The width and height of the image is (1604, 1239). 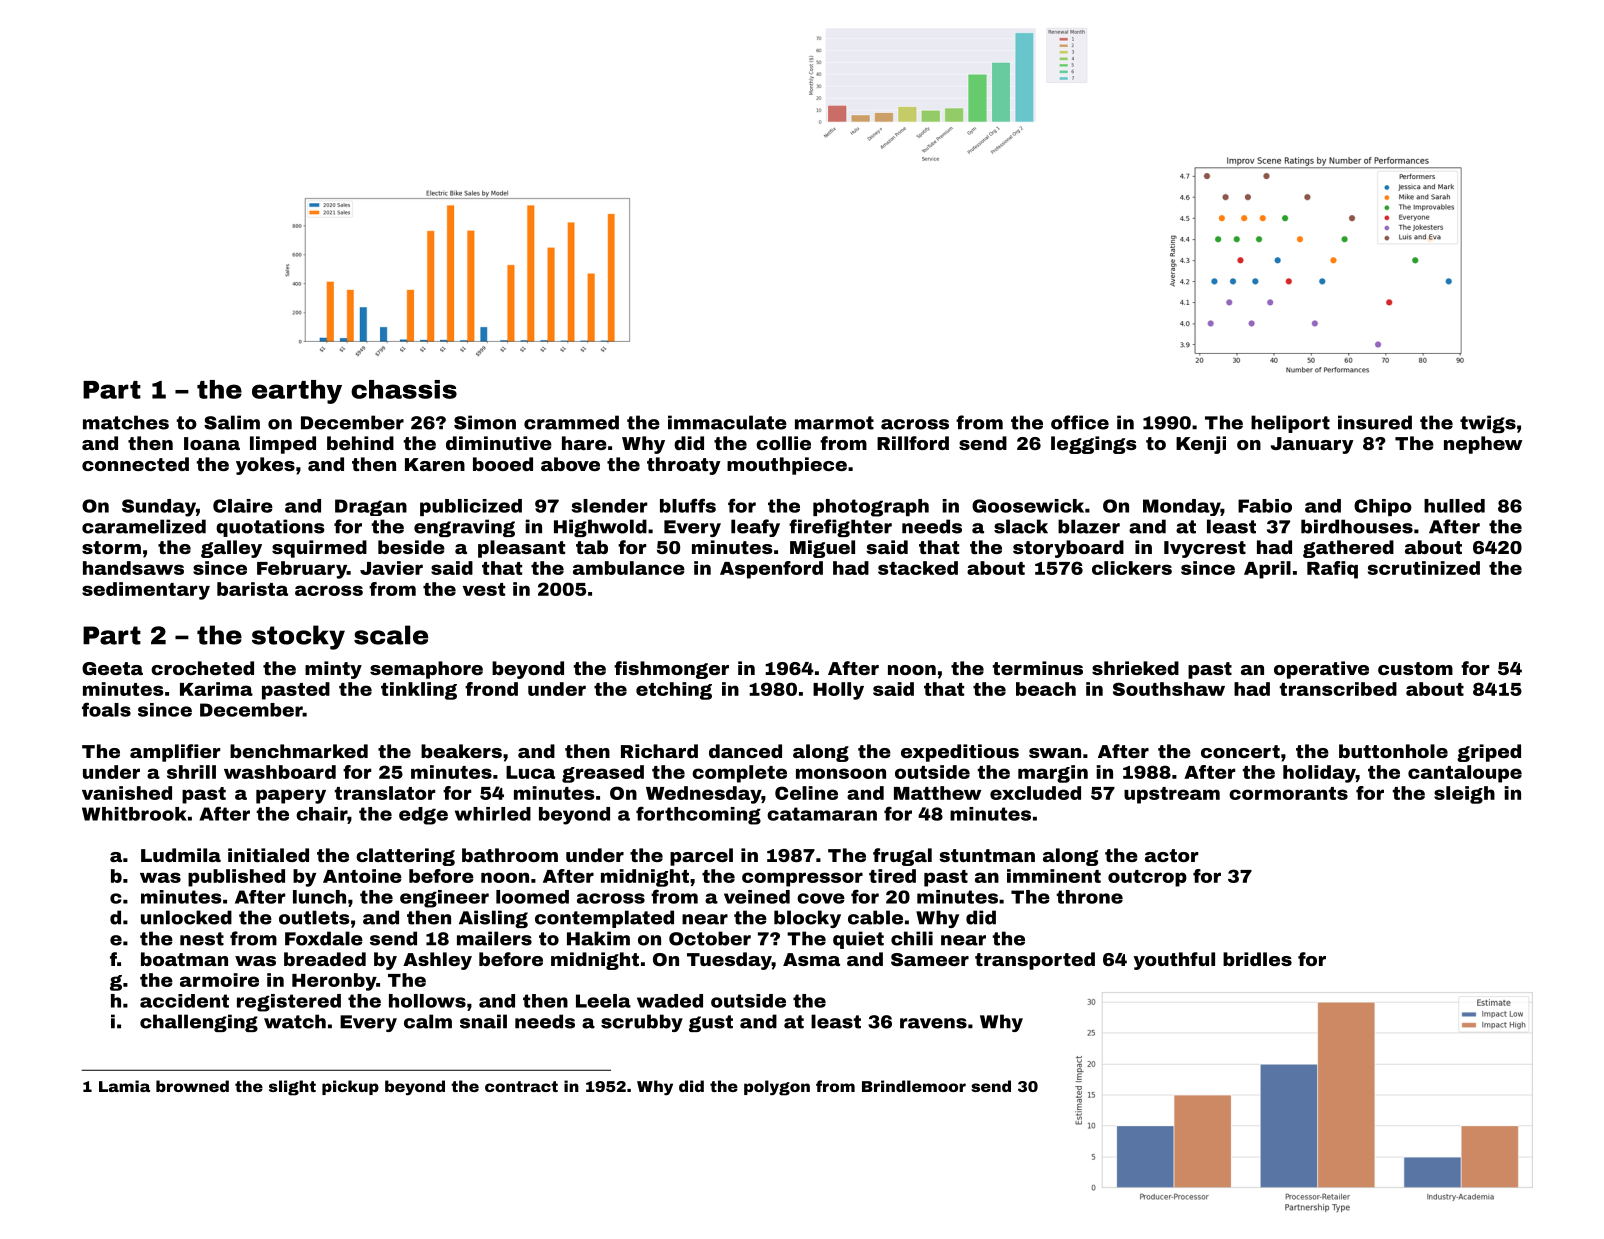 What do you see at coordinates (404, 389) in the image?
I see `chassis` at bounding box center [404, 389].
